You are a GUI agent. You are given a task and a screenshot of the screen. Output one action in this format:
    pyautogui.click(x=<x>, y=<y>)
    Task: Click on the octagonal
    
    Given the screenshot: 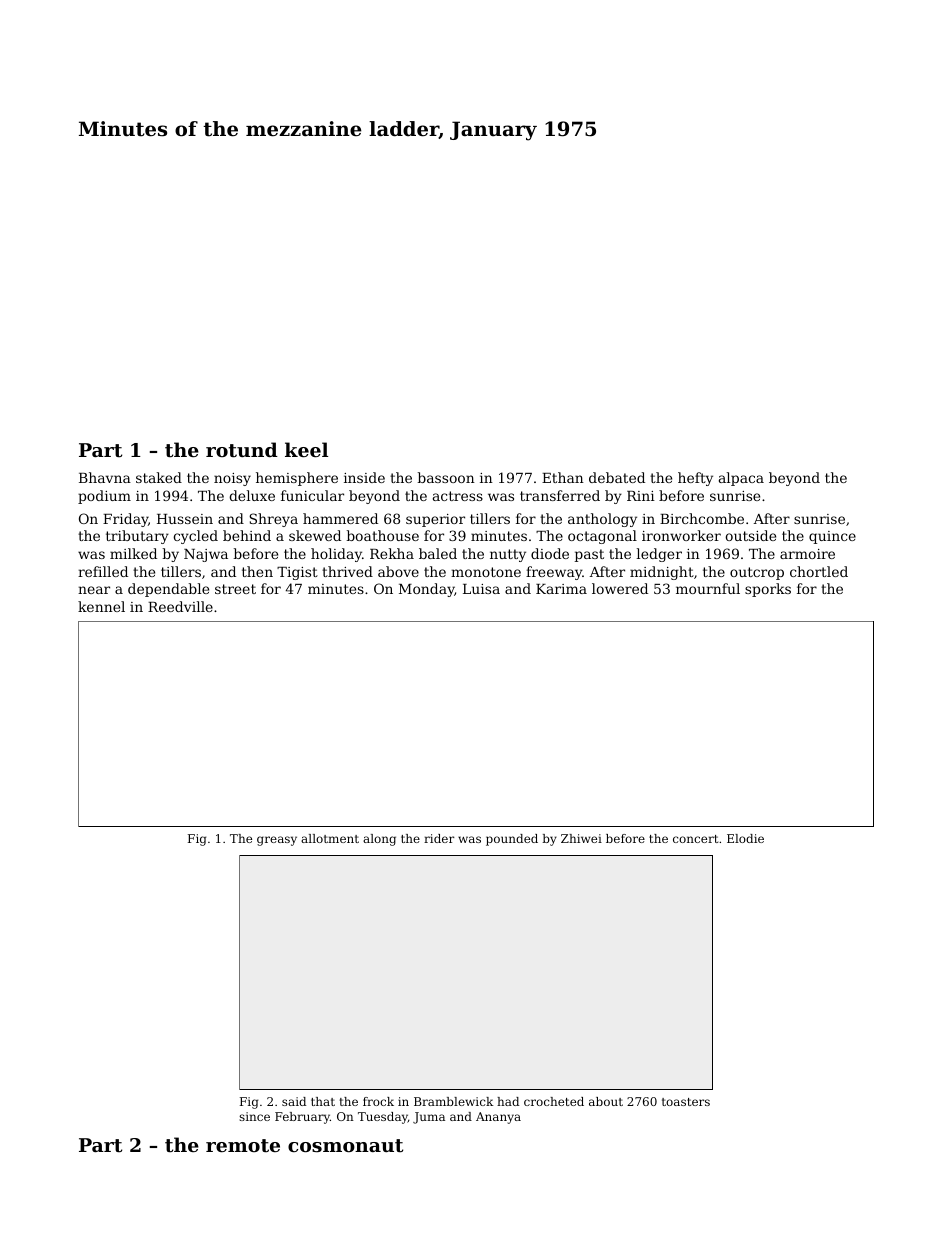 What is the action you would take?
    pyautogui.click(x=602, y=537)
